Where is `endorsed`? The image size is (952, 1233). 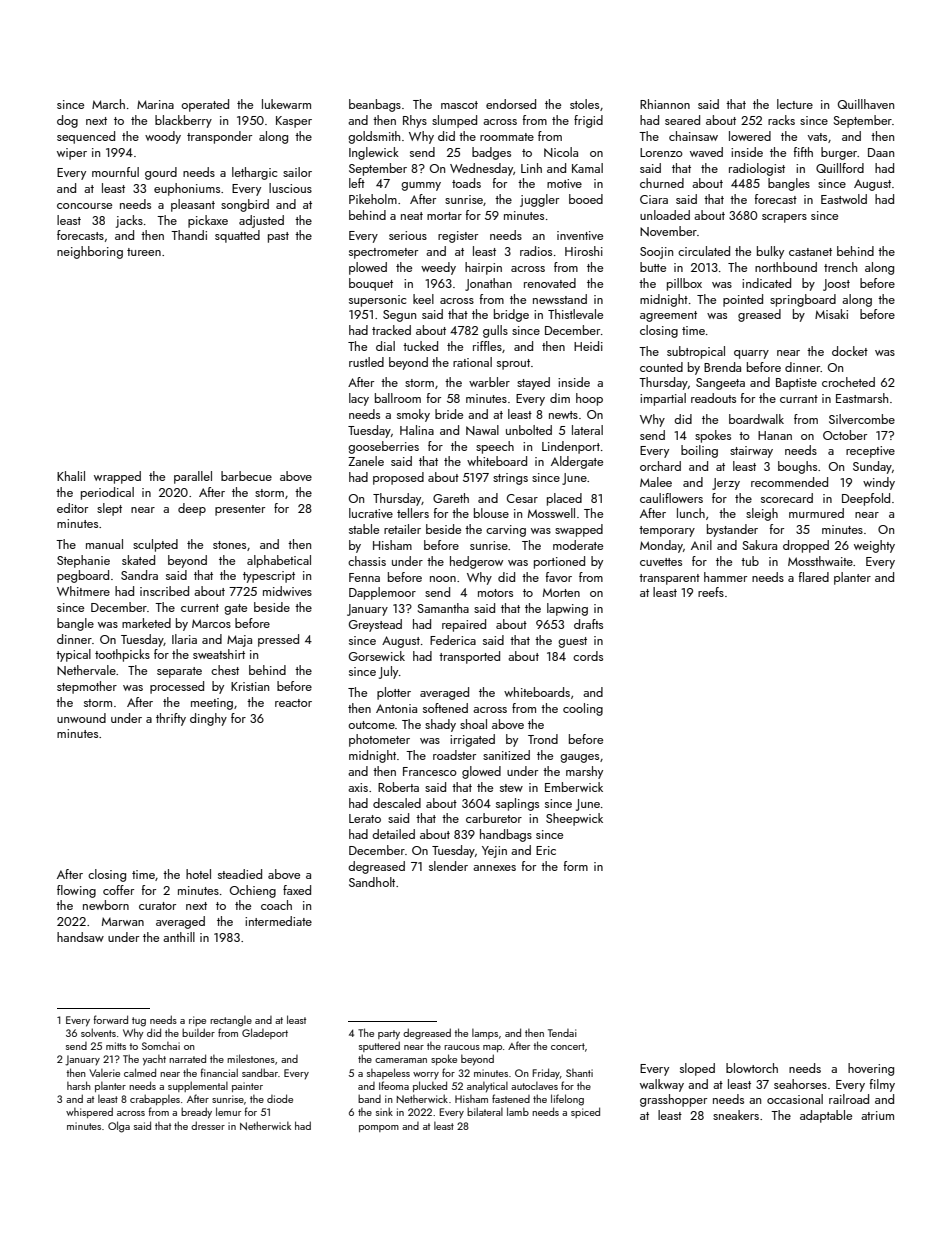
endorsed is located at coordinates (511, 104).
